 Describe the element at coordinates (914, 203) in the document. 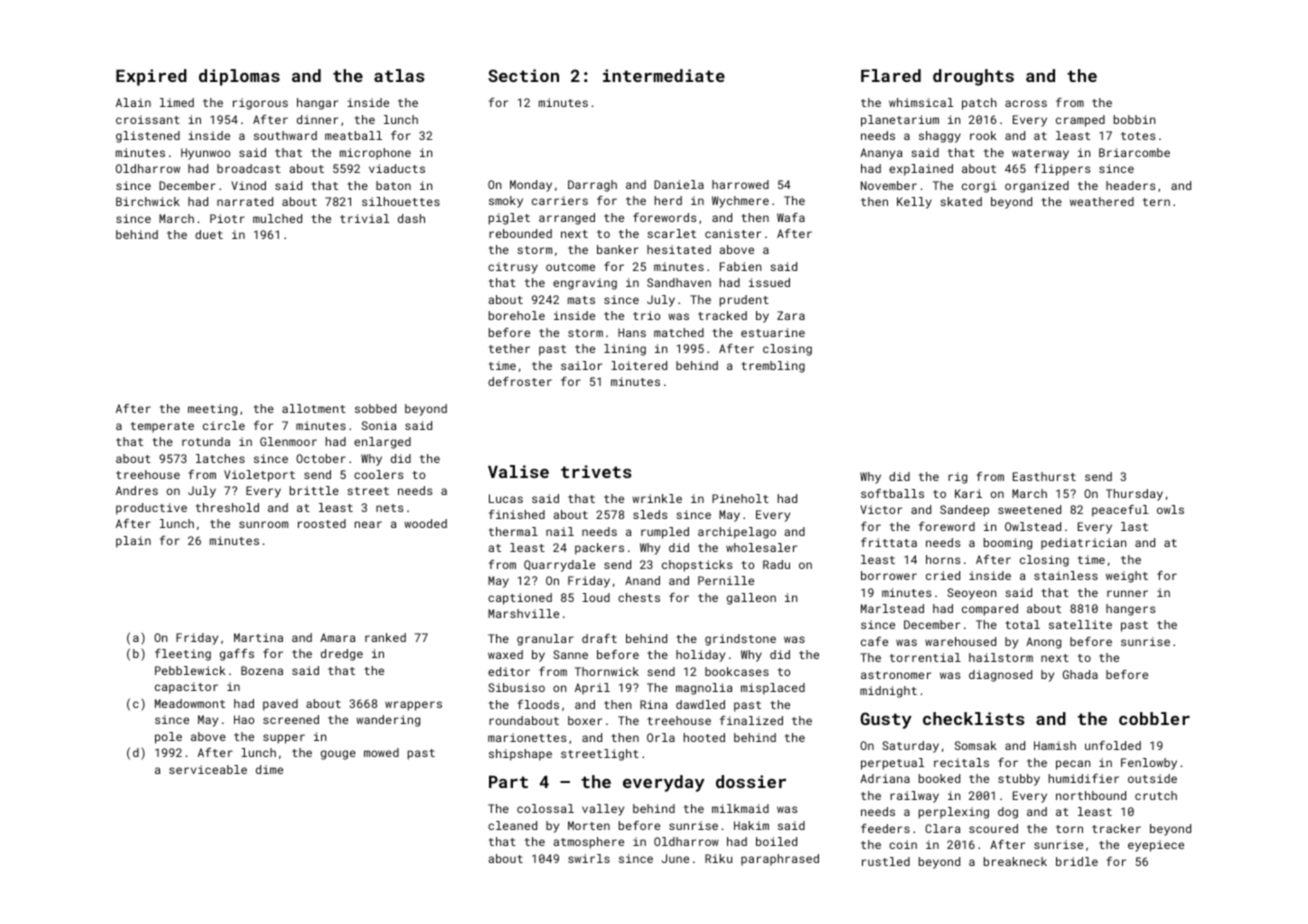

I see `Kelly` at that location.
